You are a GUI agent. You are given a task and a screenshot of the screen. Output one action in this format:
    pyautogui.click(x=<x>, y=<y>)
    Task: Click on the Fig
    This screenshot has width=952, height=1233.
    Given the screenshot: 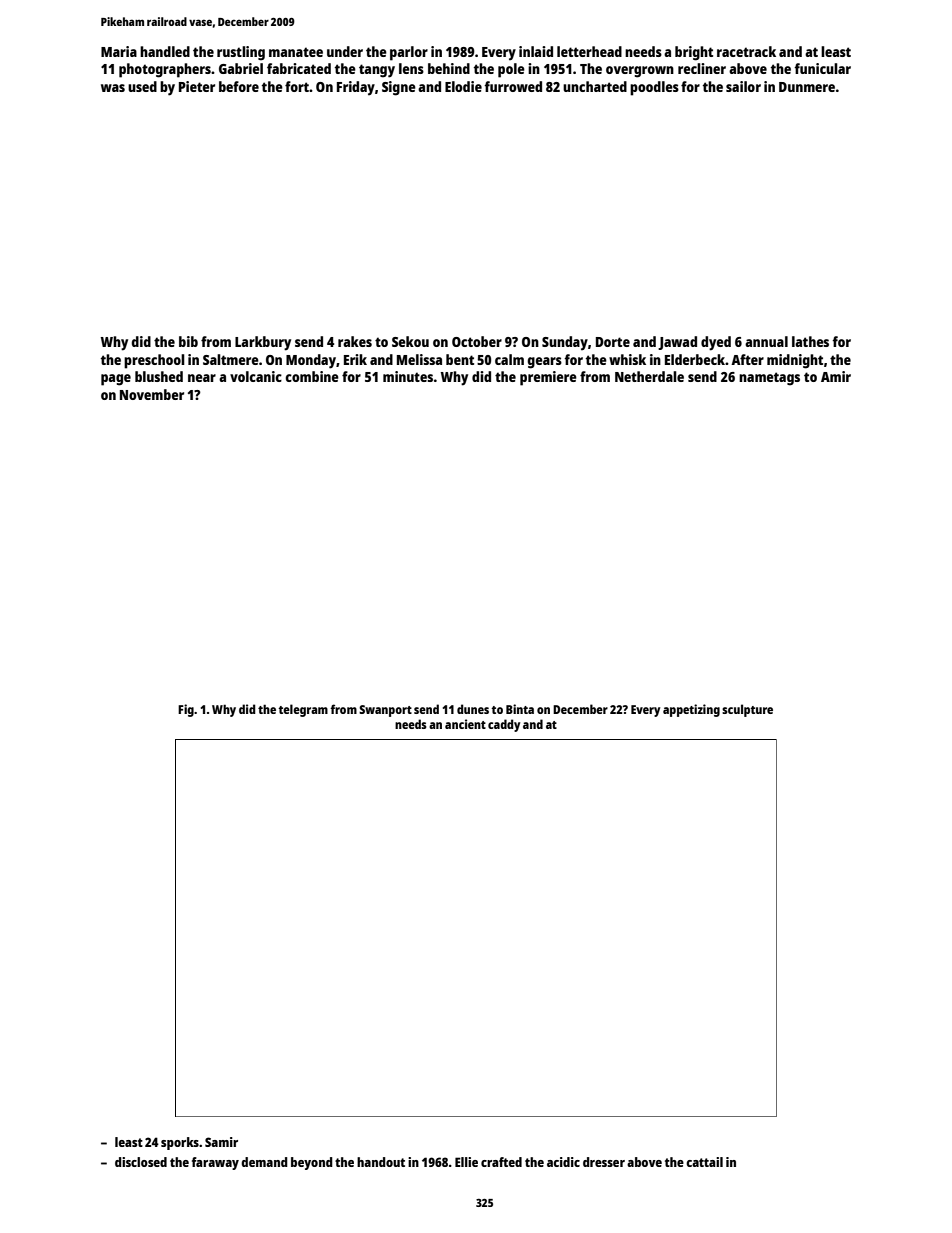 What is the action you would take?
    pyautogui.click(x=186, y=710)
